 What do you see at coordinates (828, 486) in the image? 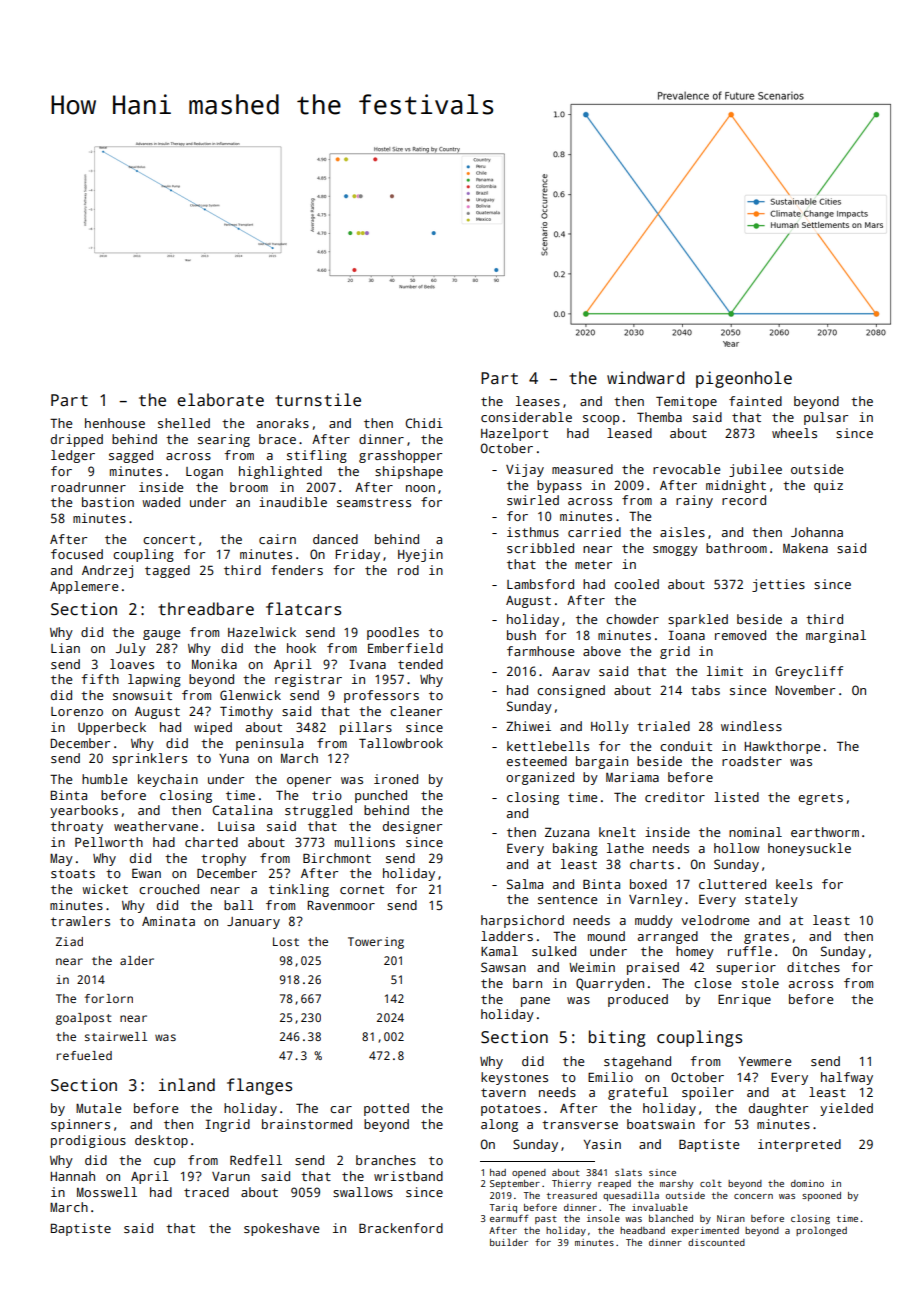
I see `quiz` at bounding box center [828, 486].
